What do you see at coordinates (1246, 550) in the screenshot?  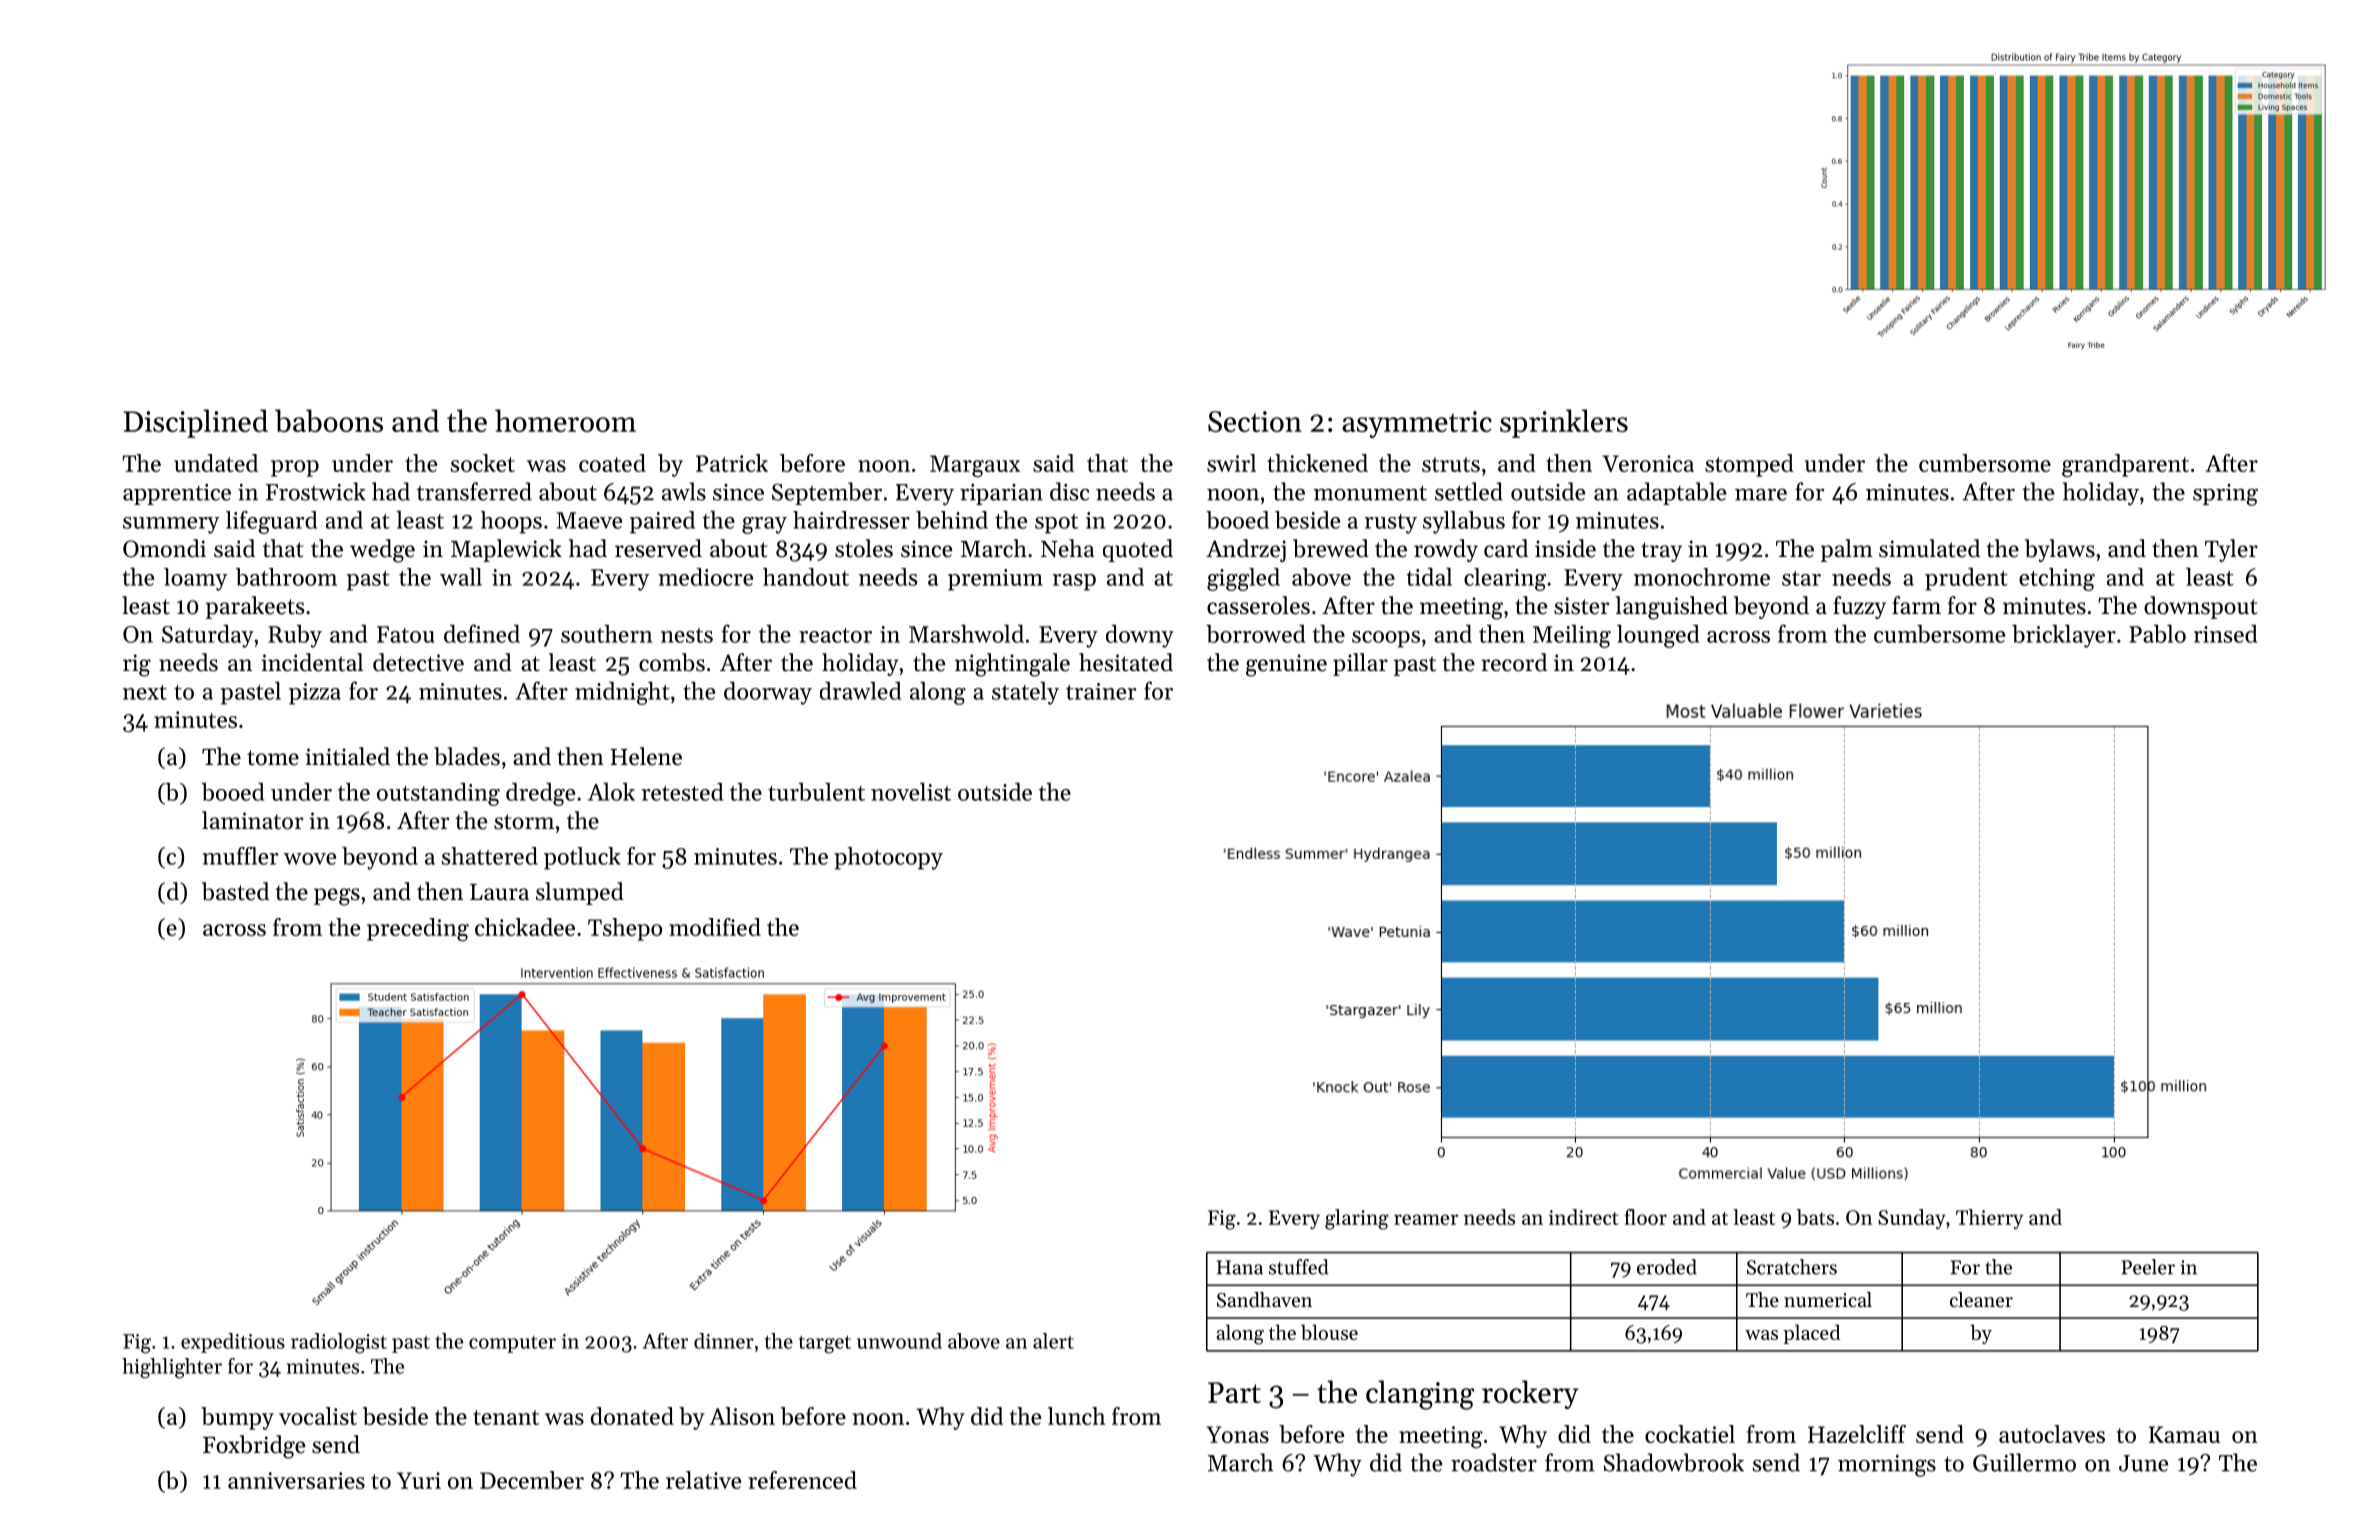 I see `Andrzej` at bounding box center [1246, 550].
